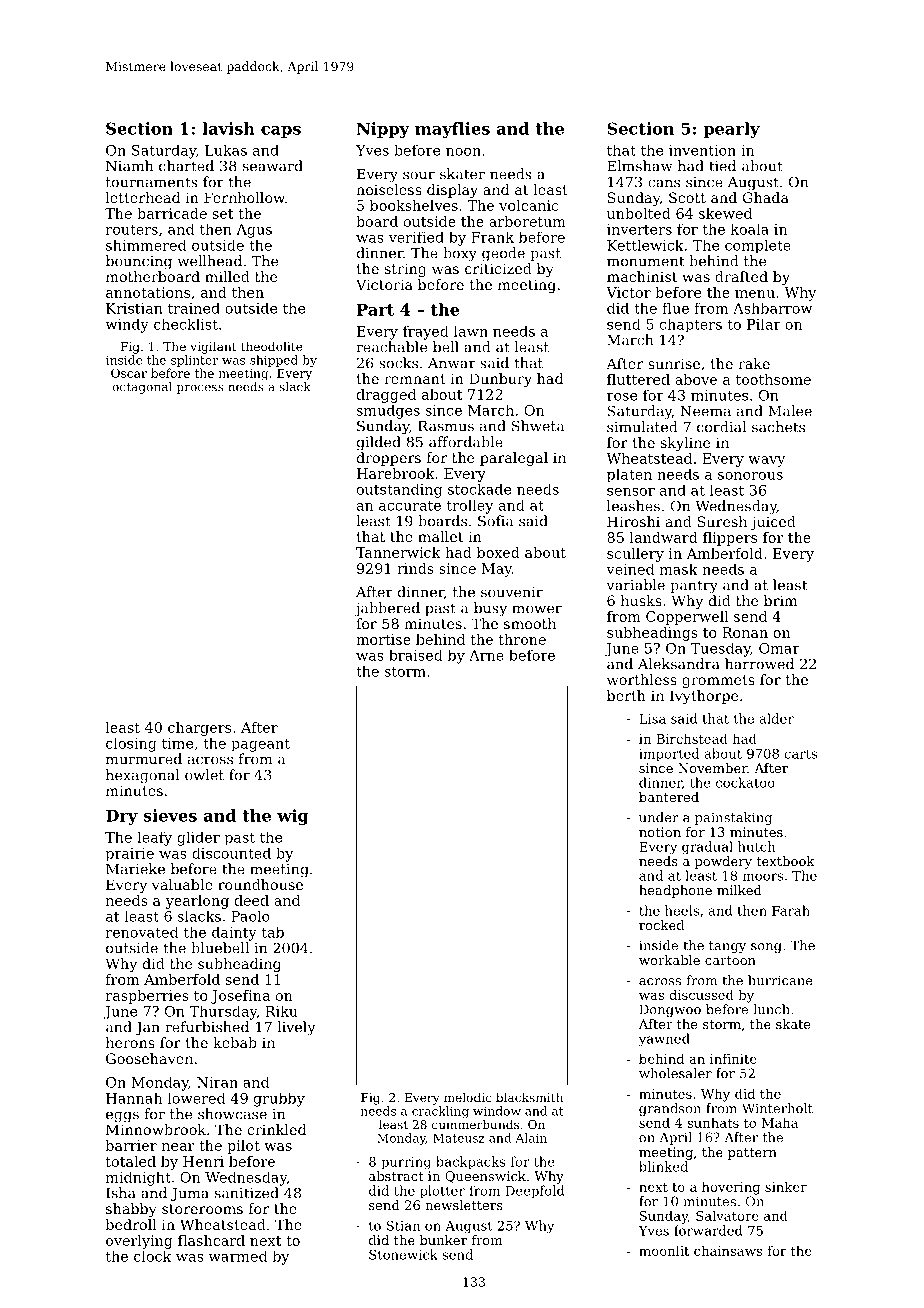 The image size is (924, 1308). What do you see at coordinates (731, 130) in the screenshot?
I see `pearly` at bounding box center [731, 130].
